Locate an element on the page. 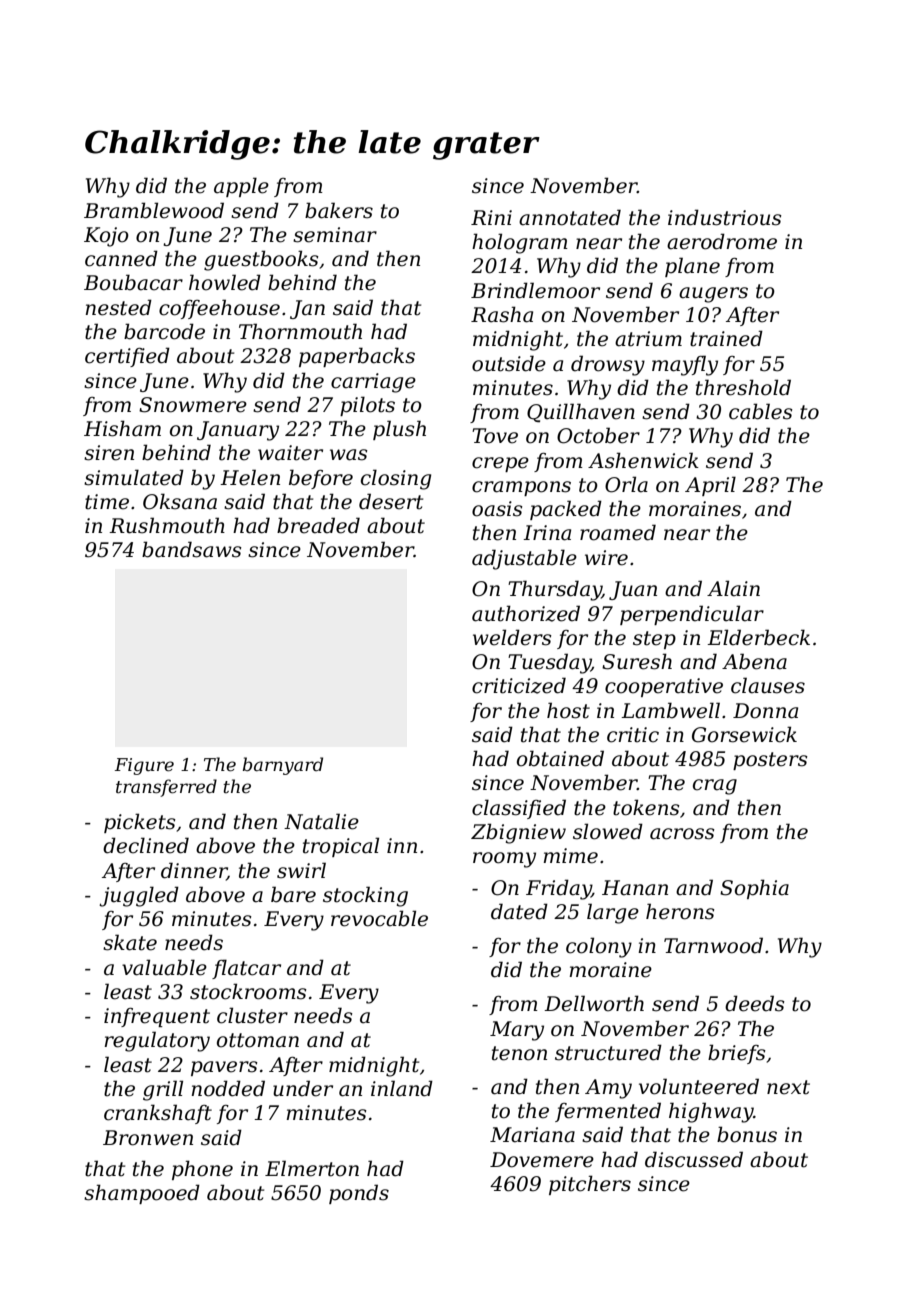 The height and width of the image is (1291, 910). pilots is located at coordinates (367, 406).
